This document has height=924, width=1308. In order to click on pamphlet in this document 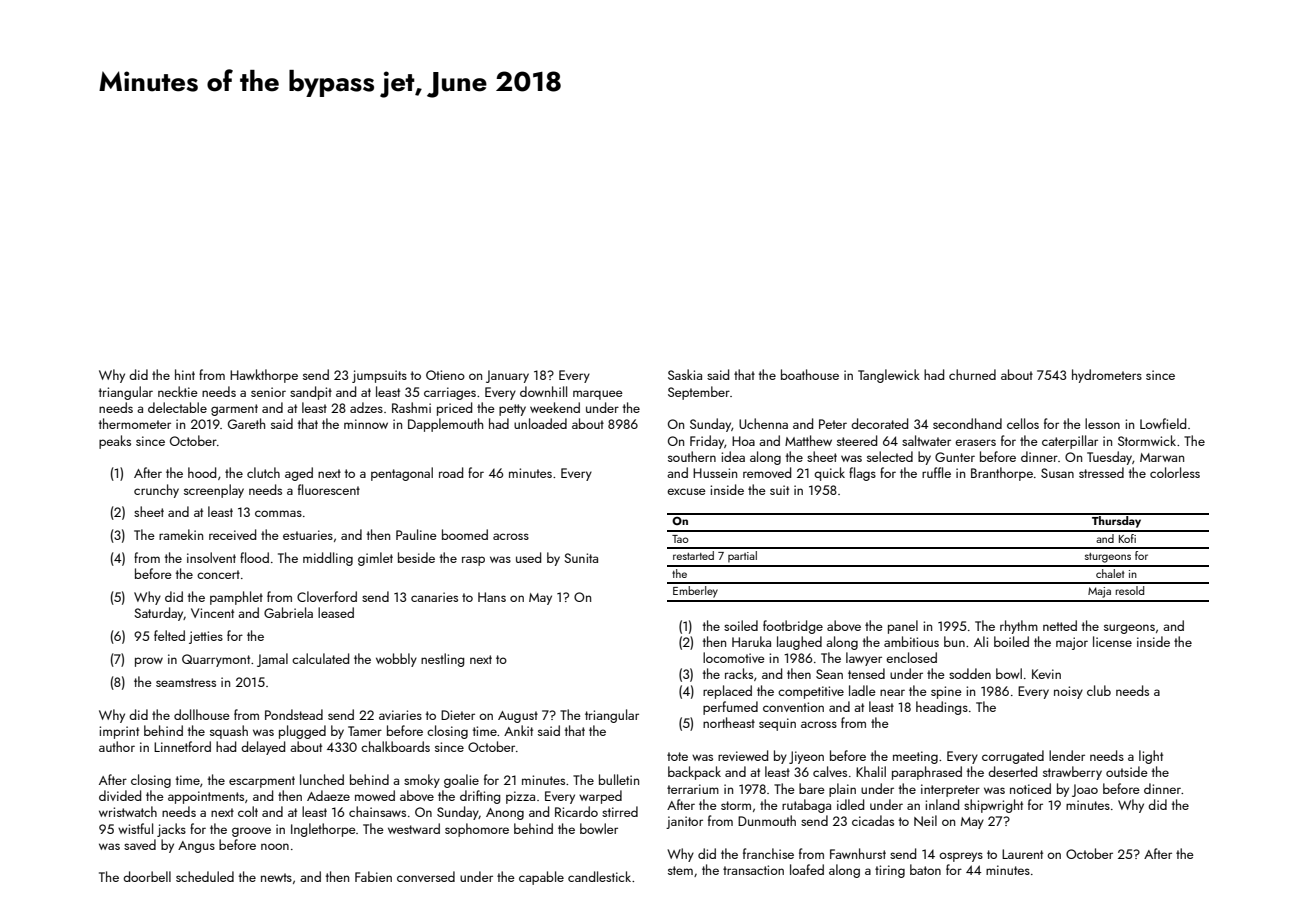, I will do `click(236, 598)`.
